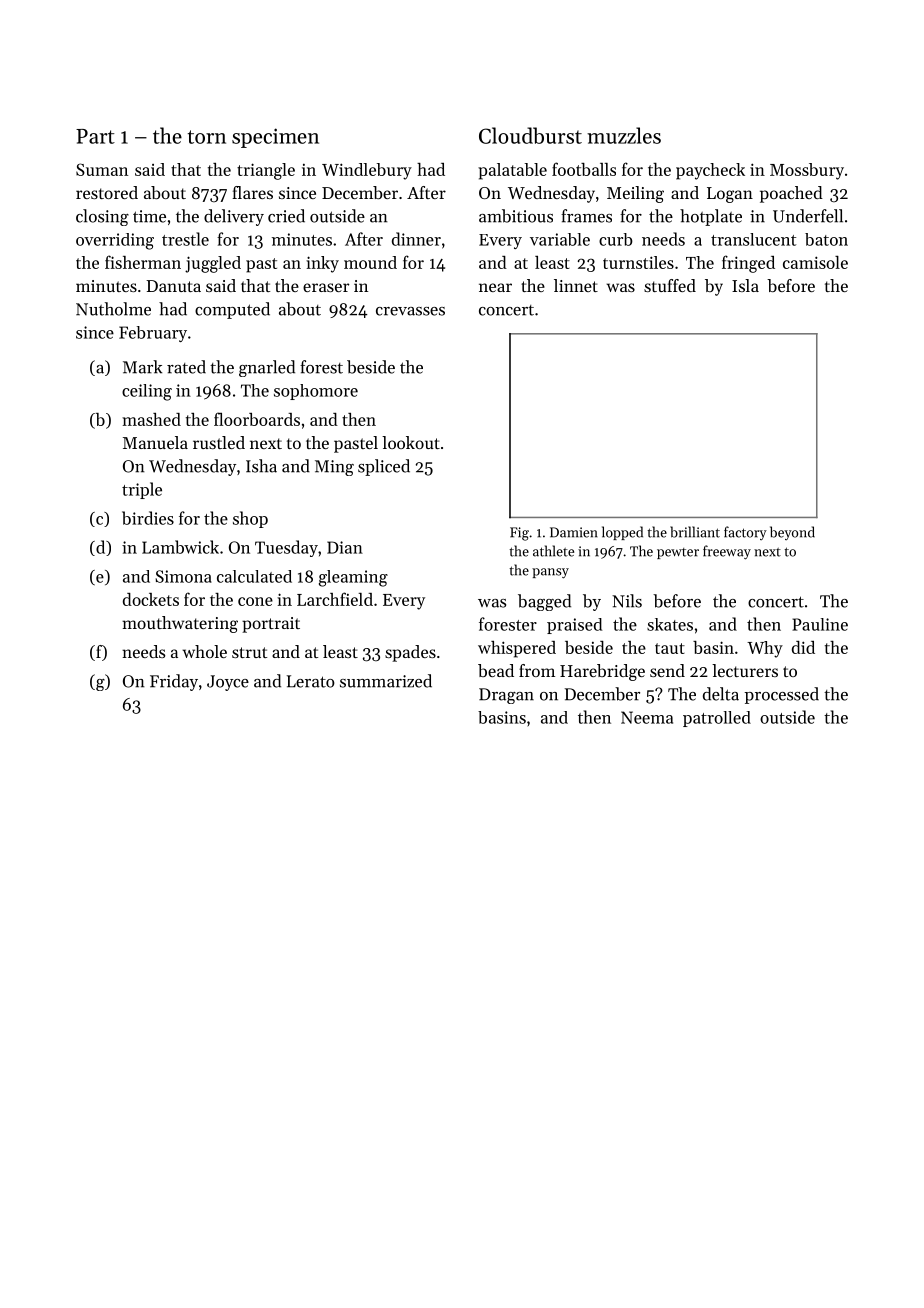 This screenshot has height=1308, width=924. What do you see at coordinates (384, 467) in the screenshot?
I see `spliced` at bounding box center [384, 467].
